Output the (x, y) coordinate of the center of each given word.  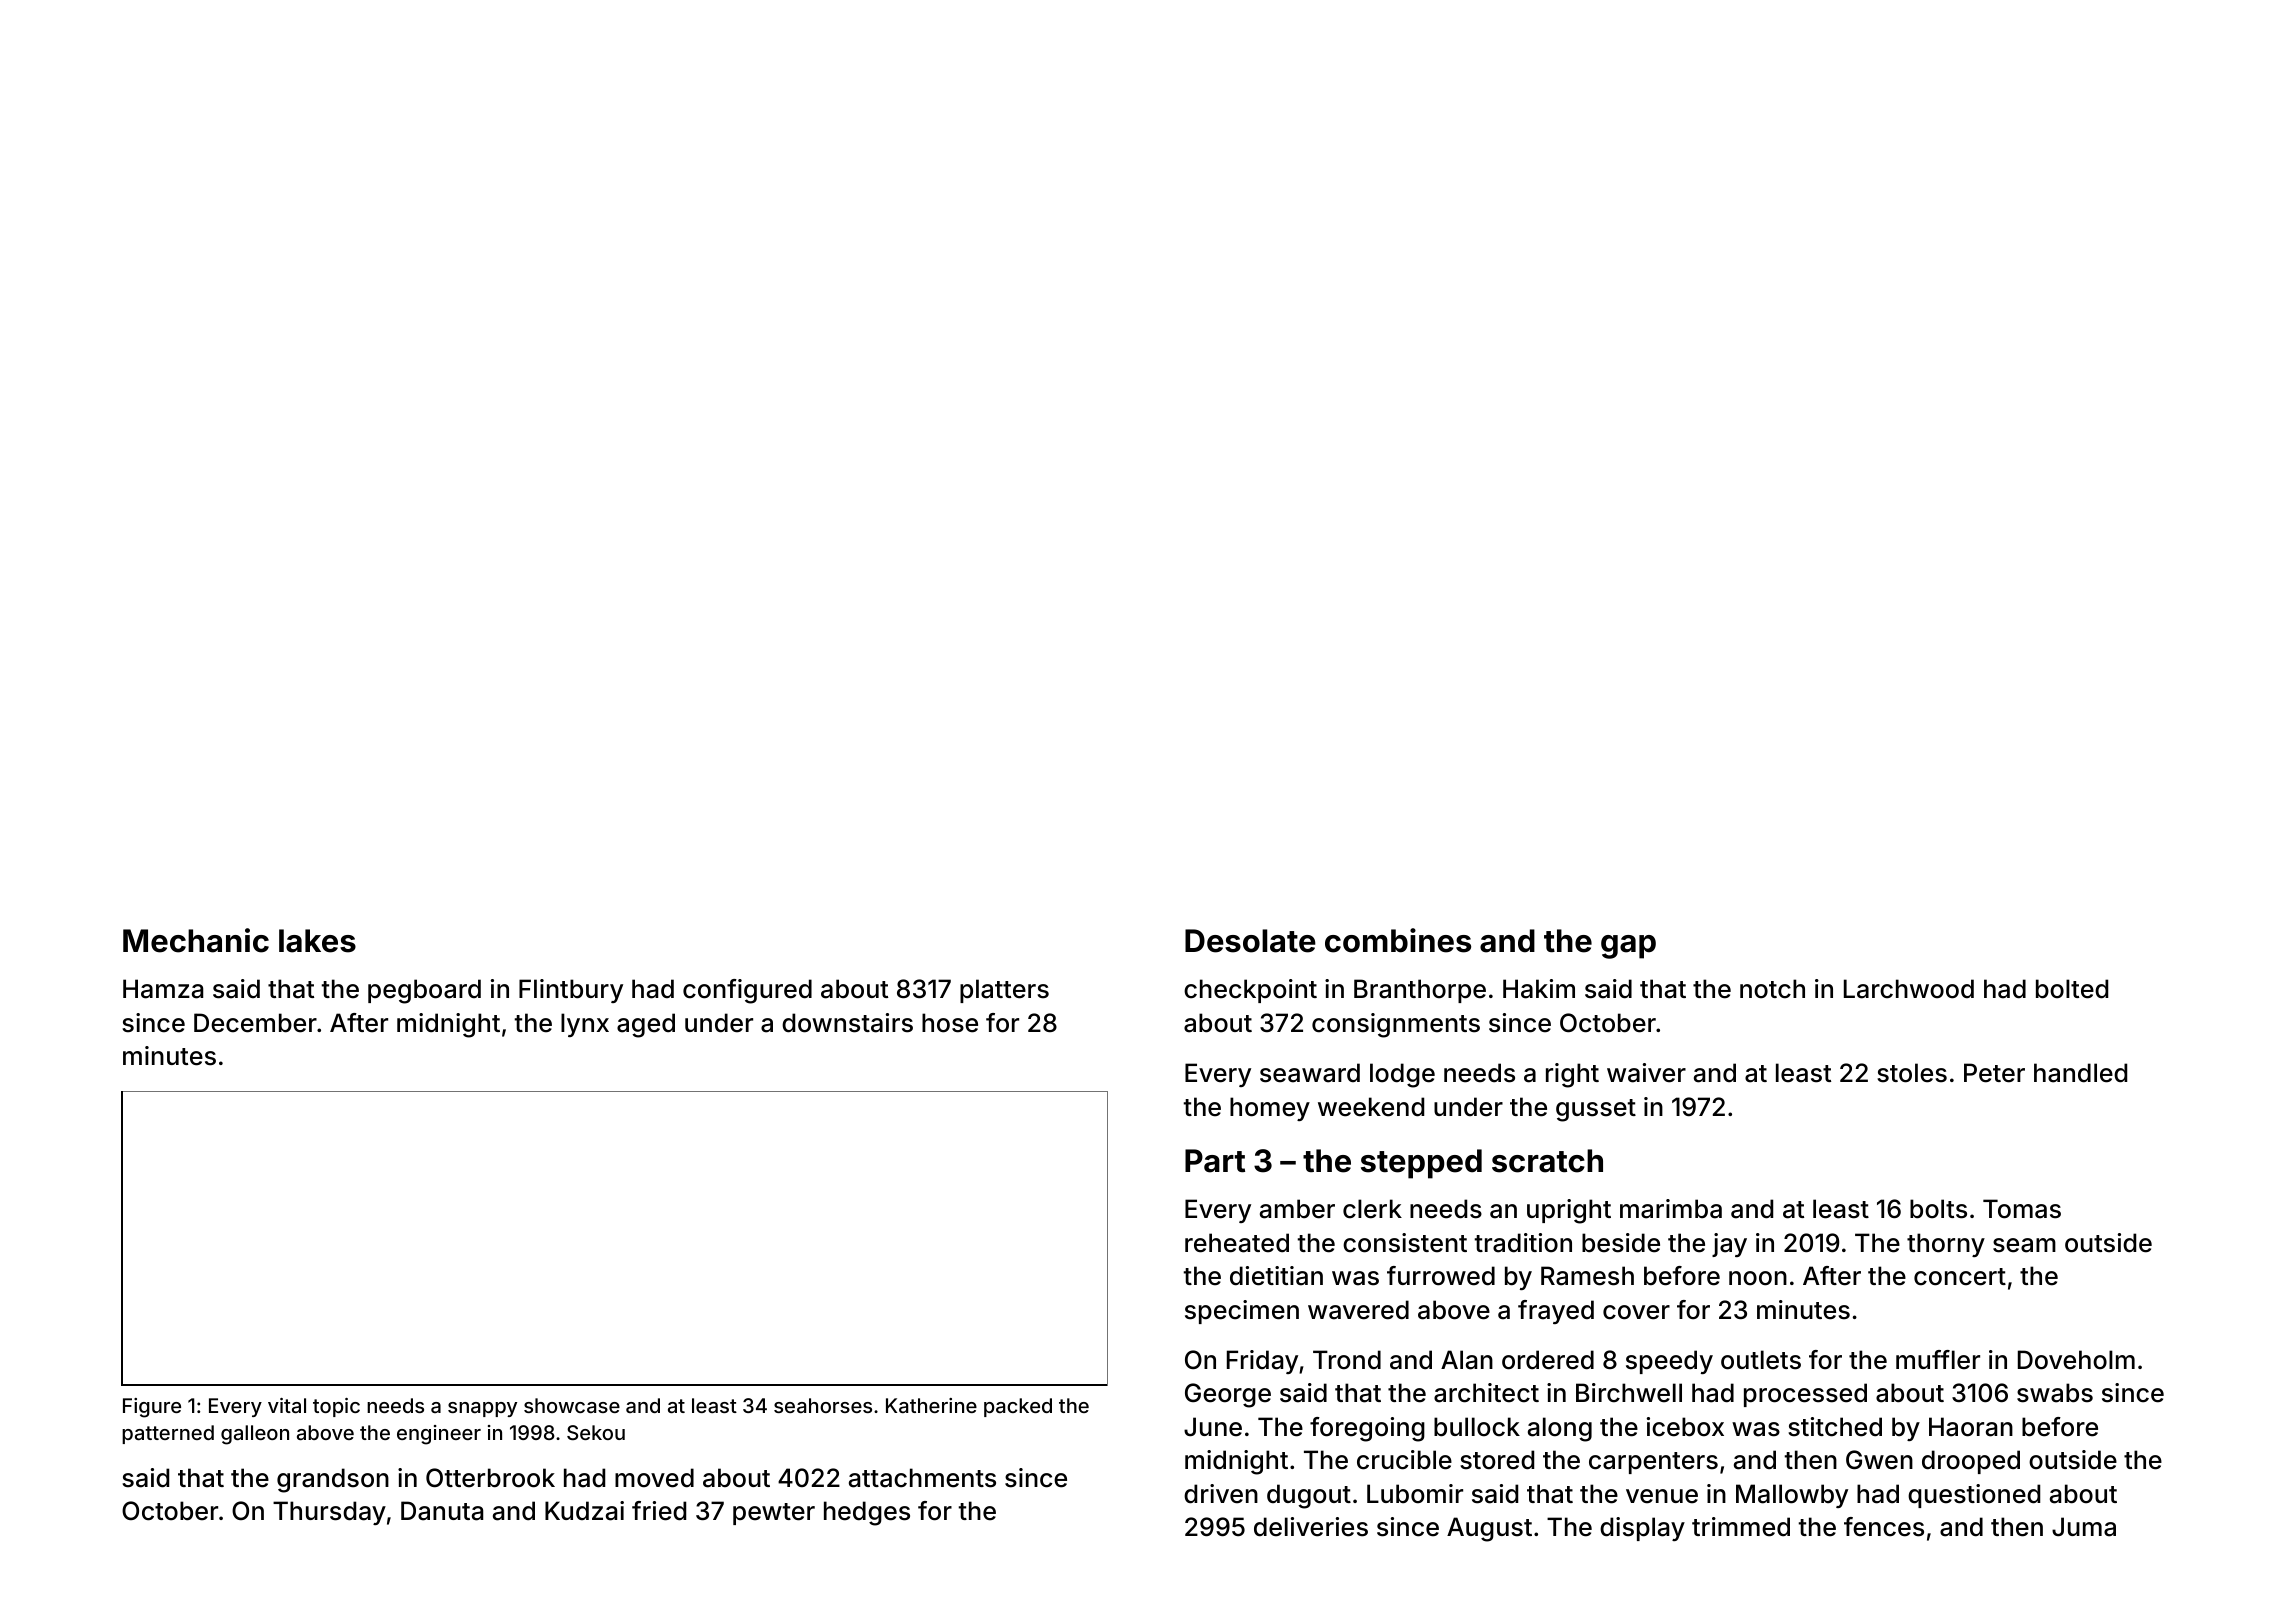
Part (1215, 1161)
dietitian (1276, 1276)
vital (287, 1405)
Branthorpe (1420, 991)
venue (1662, 1496)
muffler (1938, 1360)
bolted (2072, 989)
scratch (1547, 1161)
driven (1221, 1494)
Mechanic (196, 940)
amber (1297, 1209)
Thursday (329, 1513)
